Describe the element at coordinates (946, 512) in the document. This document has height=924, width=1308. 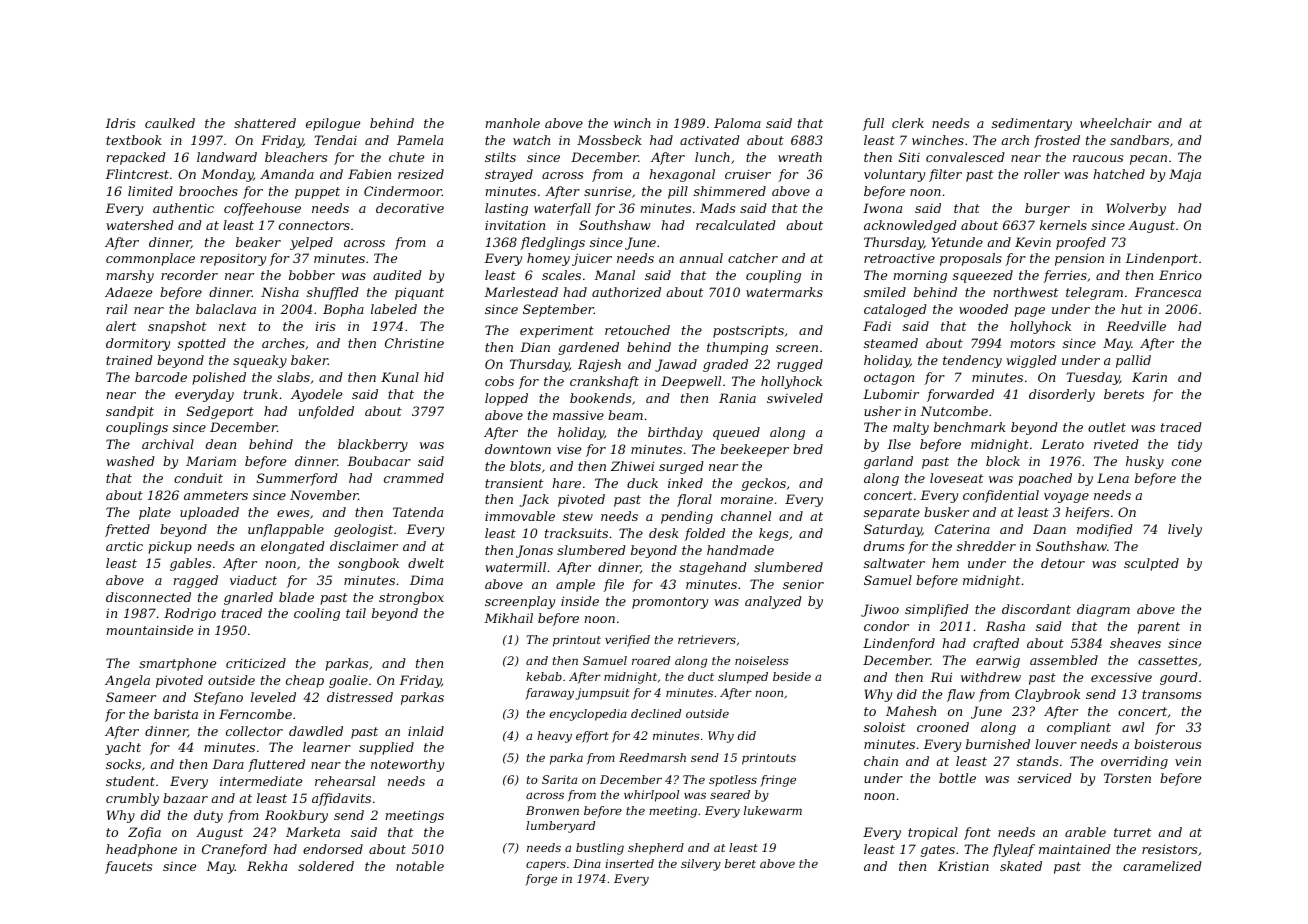
I see `busker` at that location.
